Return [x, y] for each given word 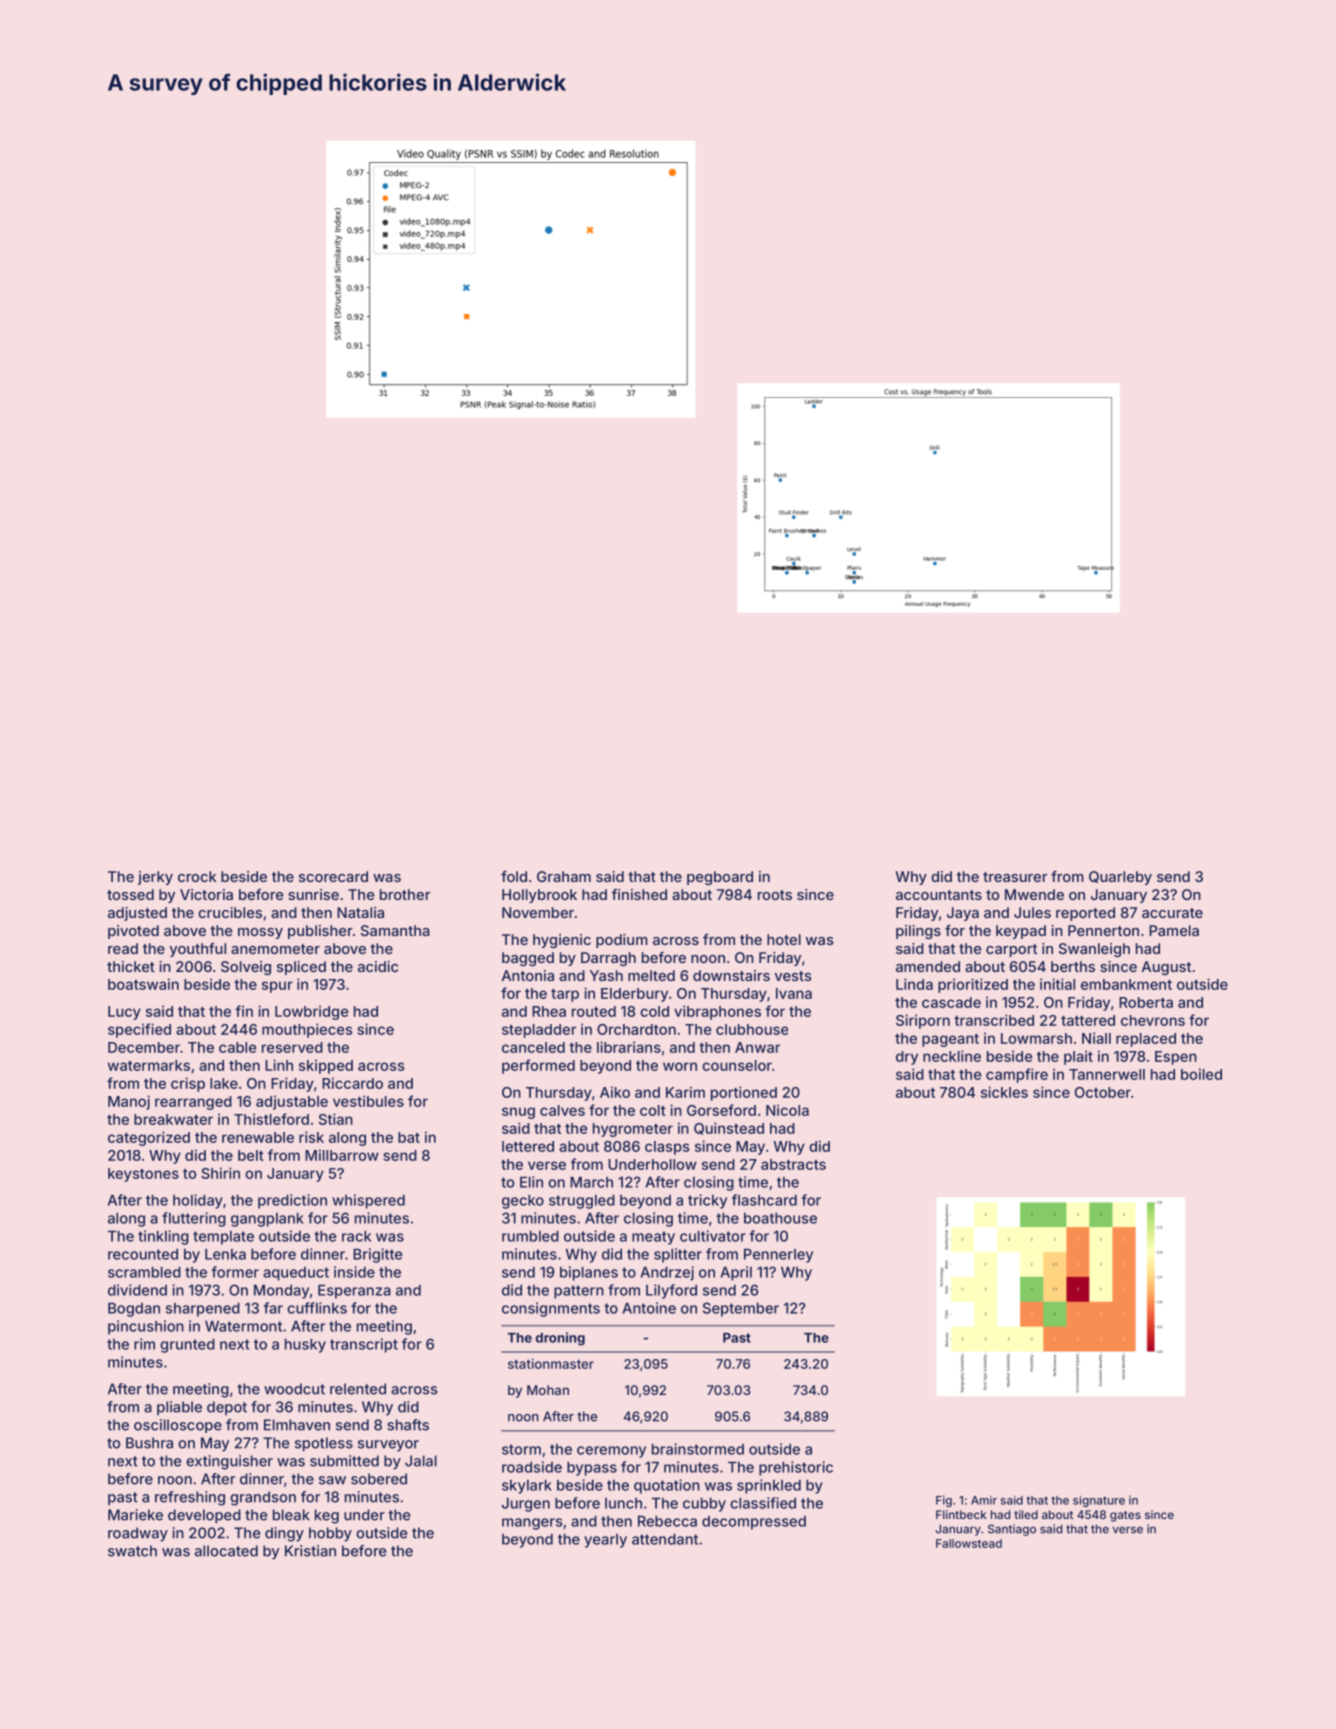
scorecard [333, 876]
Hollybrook [539, 896]
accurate [1172, 913]
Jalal [421, 1461]
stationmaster [551, 1364]
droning [560, 1339]
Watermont [243, 1326]
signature [1099, 1501]
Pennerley [778, 1256]
